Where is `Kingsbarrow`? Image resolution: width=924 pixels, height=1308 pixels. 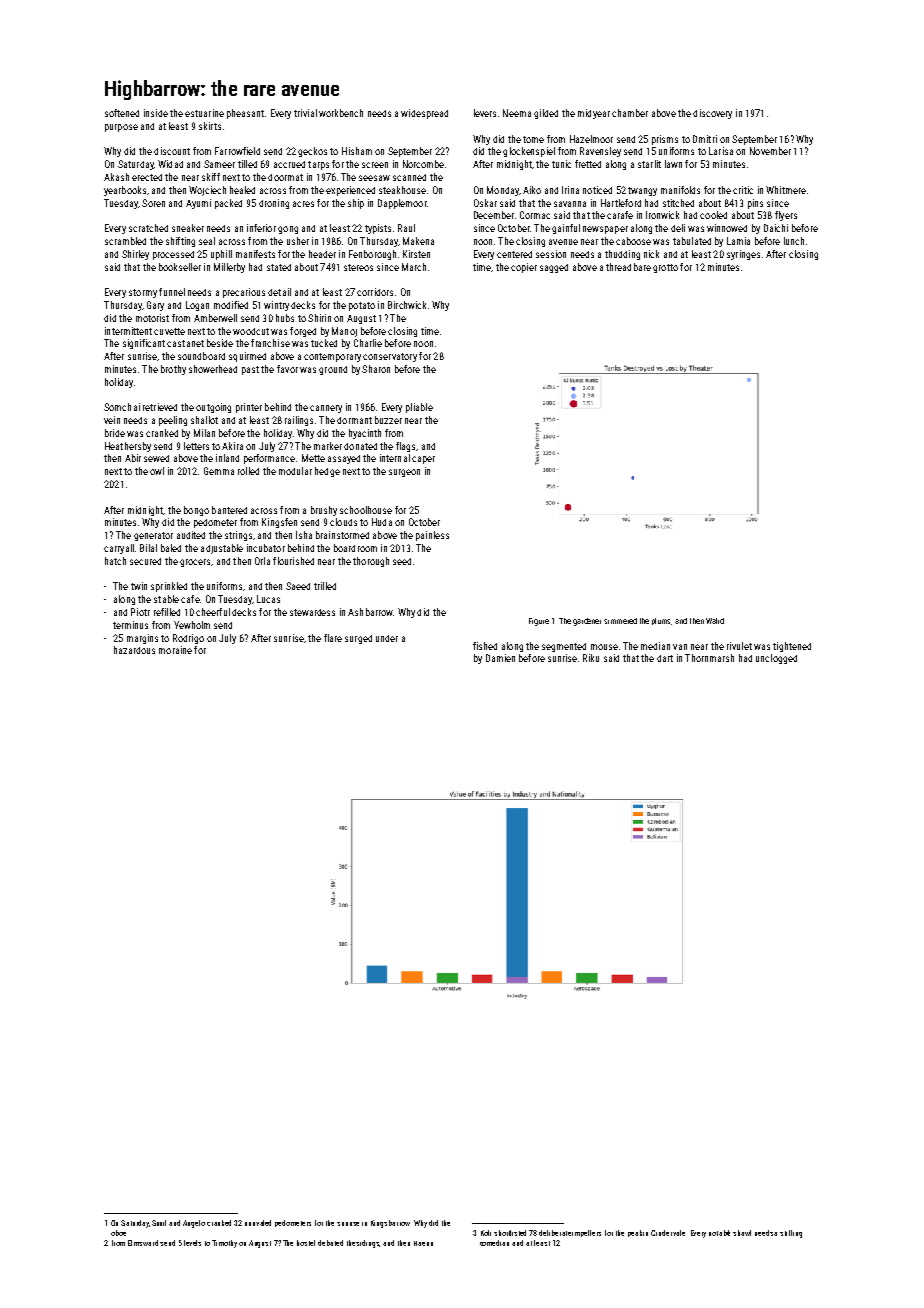
Kingsbarrow is located at coordinates (390, 1224).
